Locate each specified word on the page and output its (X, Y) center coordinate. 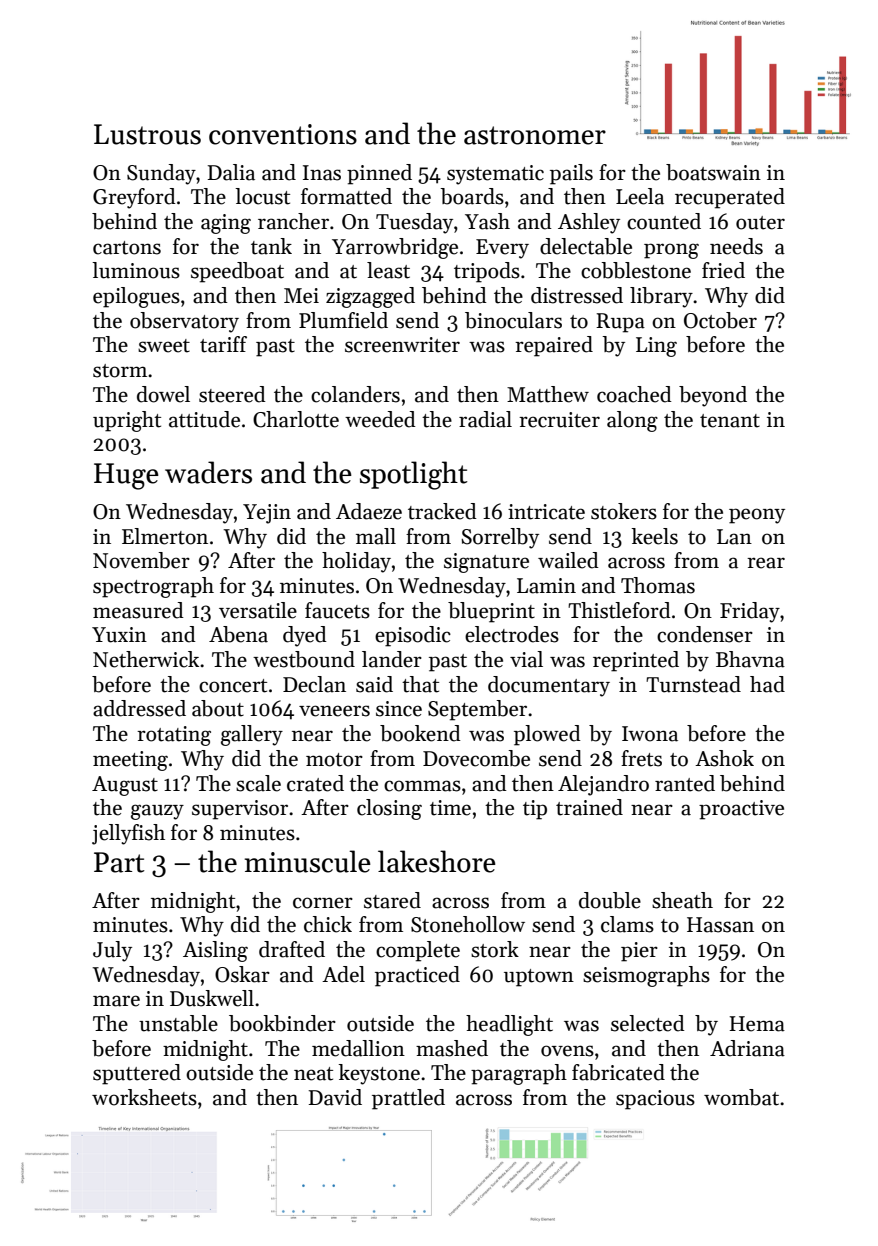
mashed (452, 1048)
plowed (547, 735)
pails (571, 174)
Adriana (747, 1048)
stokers (624, 511)
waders (208, 472)
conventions (283, 134)
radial (485, 419)
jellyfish (128, 834)
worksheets (144, 1097)
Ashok (724, 758)
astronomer (535, 135)
